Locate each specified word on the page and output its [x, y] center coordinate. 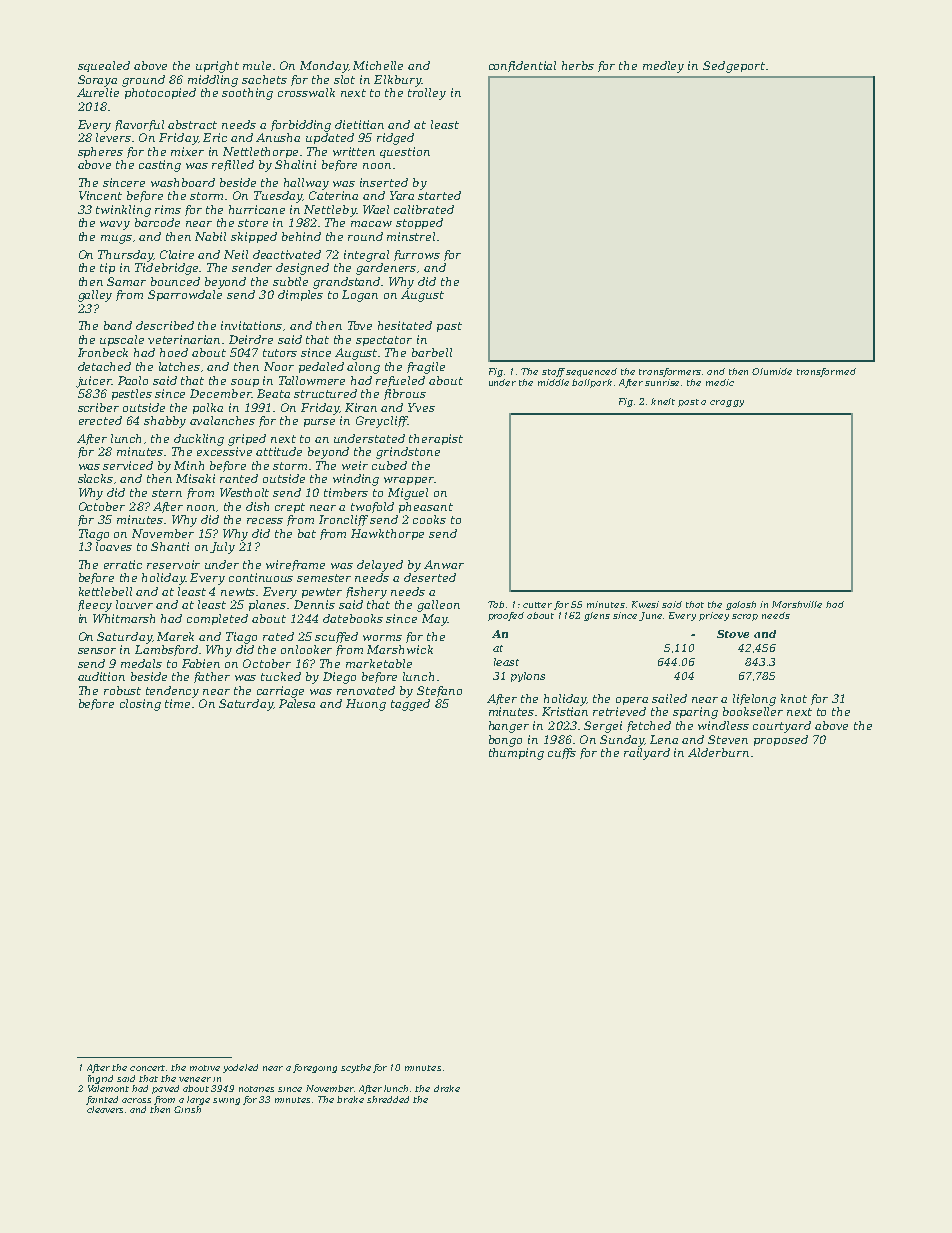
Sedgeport [734, 67]
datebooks [353, 618]
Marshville [797, 604]
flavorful [139, 125]
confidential [522, 66]
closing [140, 705]
